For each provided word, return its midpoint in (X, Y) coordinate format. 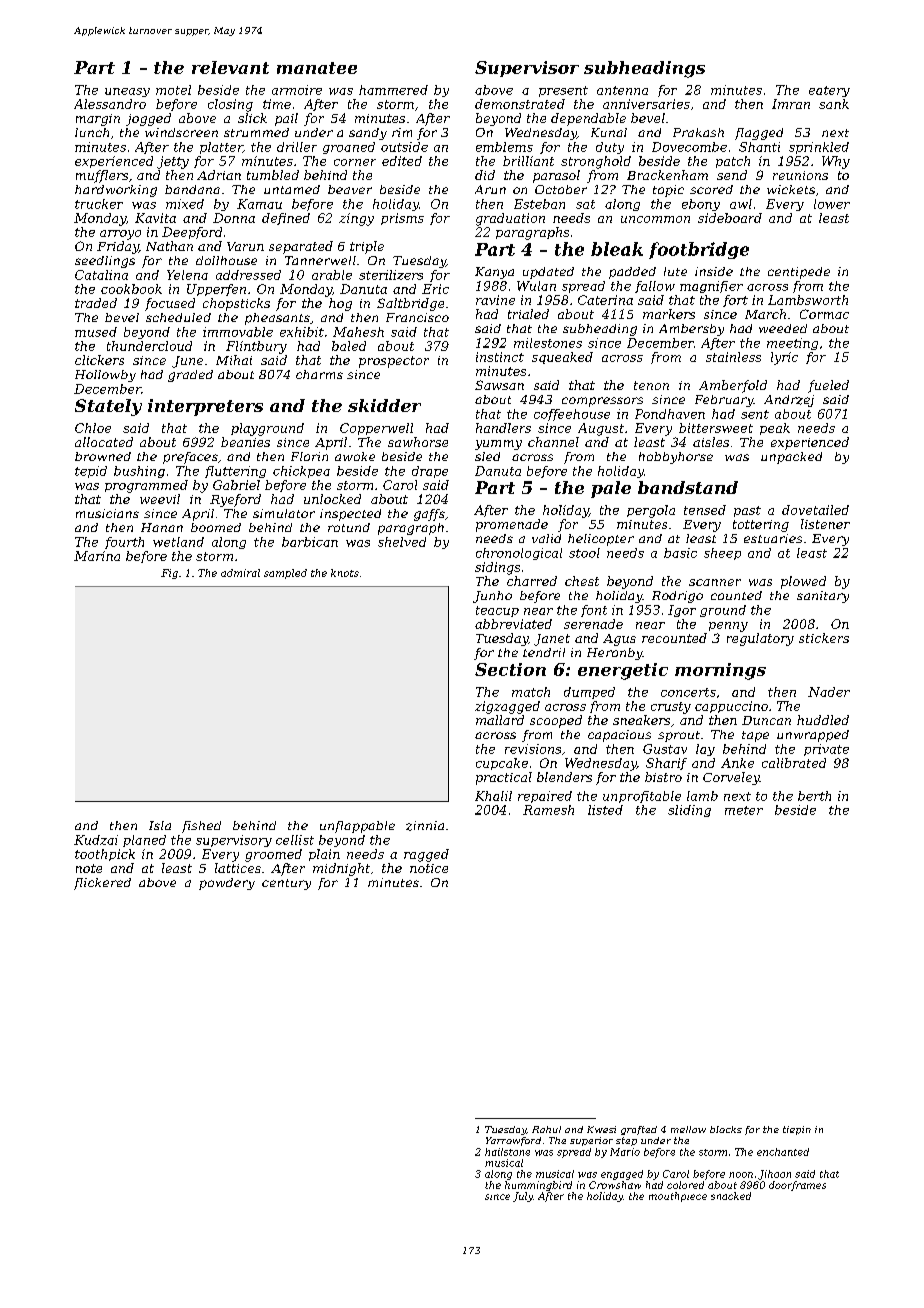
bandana (192, 189)
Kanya (494, 273)
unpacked (791, 458)
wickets (791, 189)
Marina (97, 556)
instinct (500, 357)
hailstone (507, 1152)
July (523, 1197)
